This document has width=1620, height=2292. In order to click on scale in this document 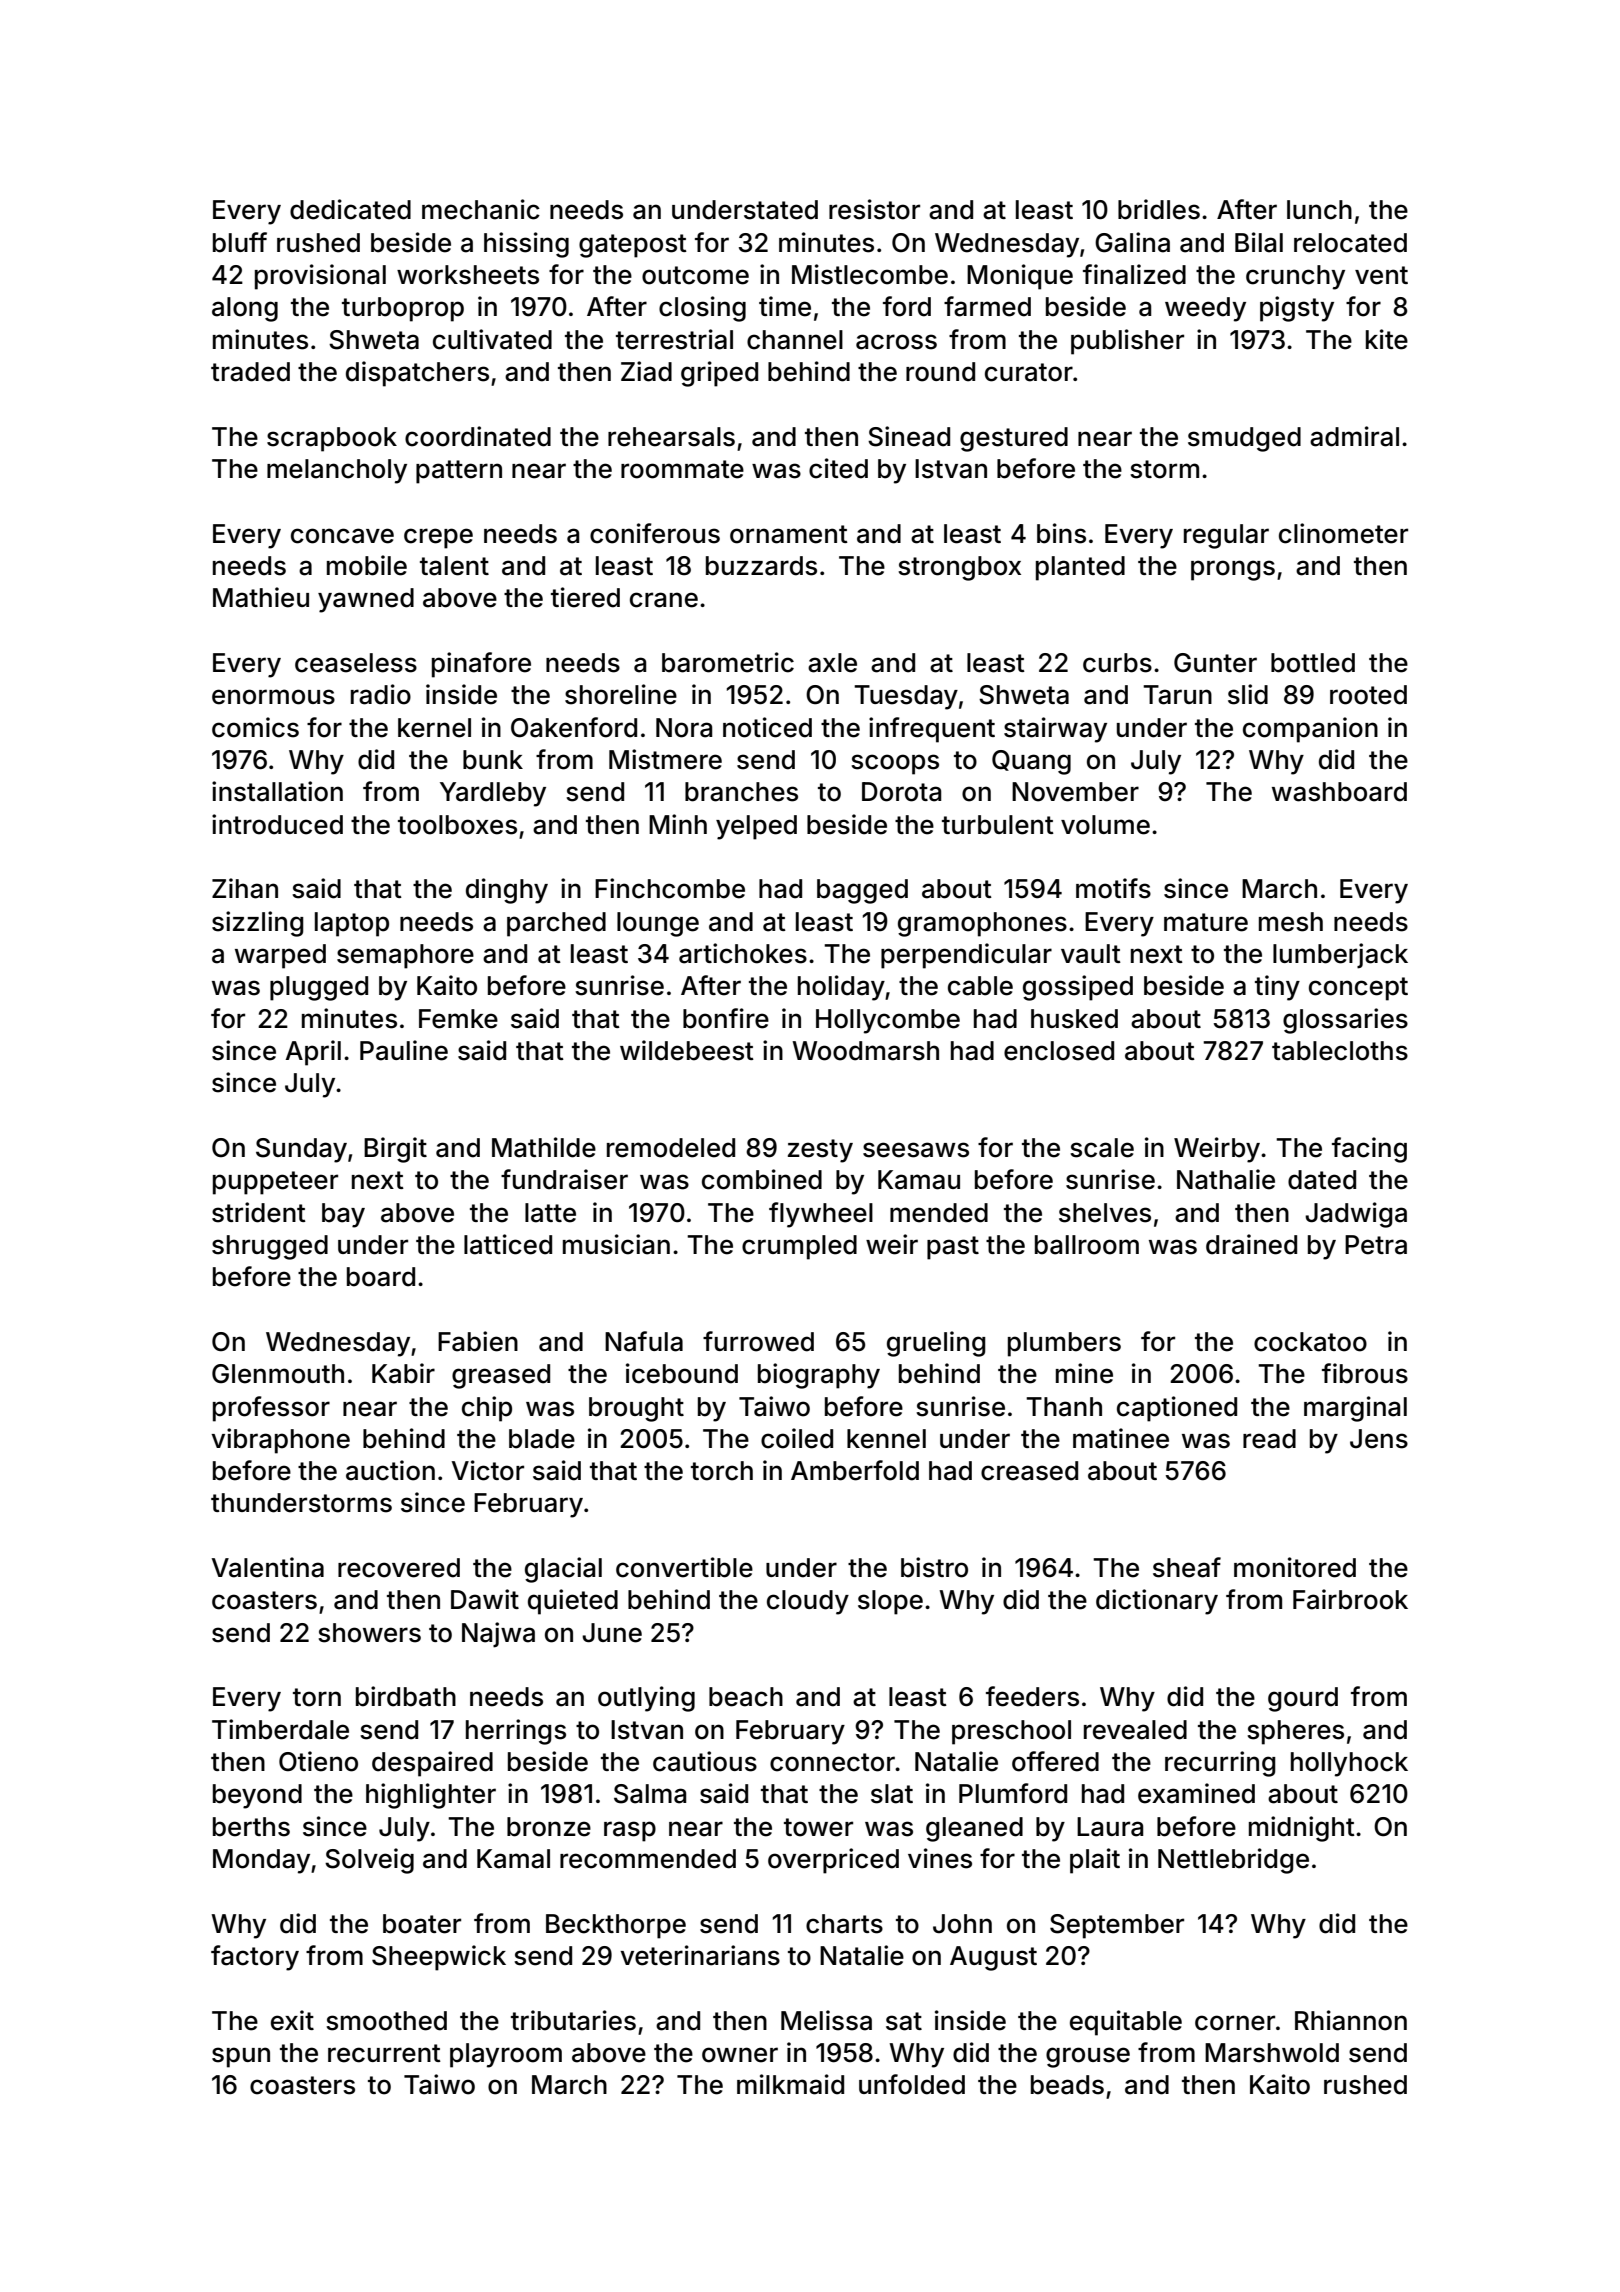, I will do `click(1102, 1148)`.
